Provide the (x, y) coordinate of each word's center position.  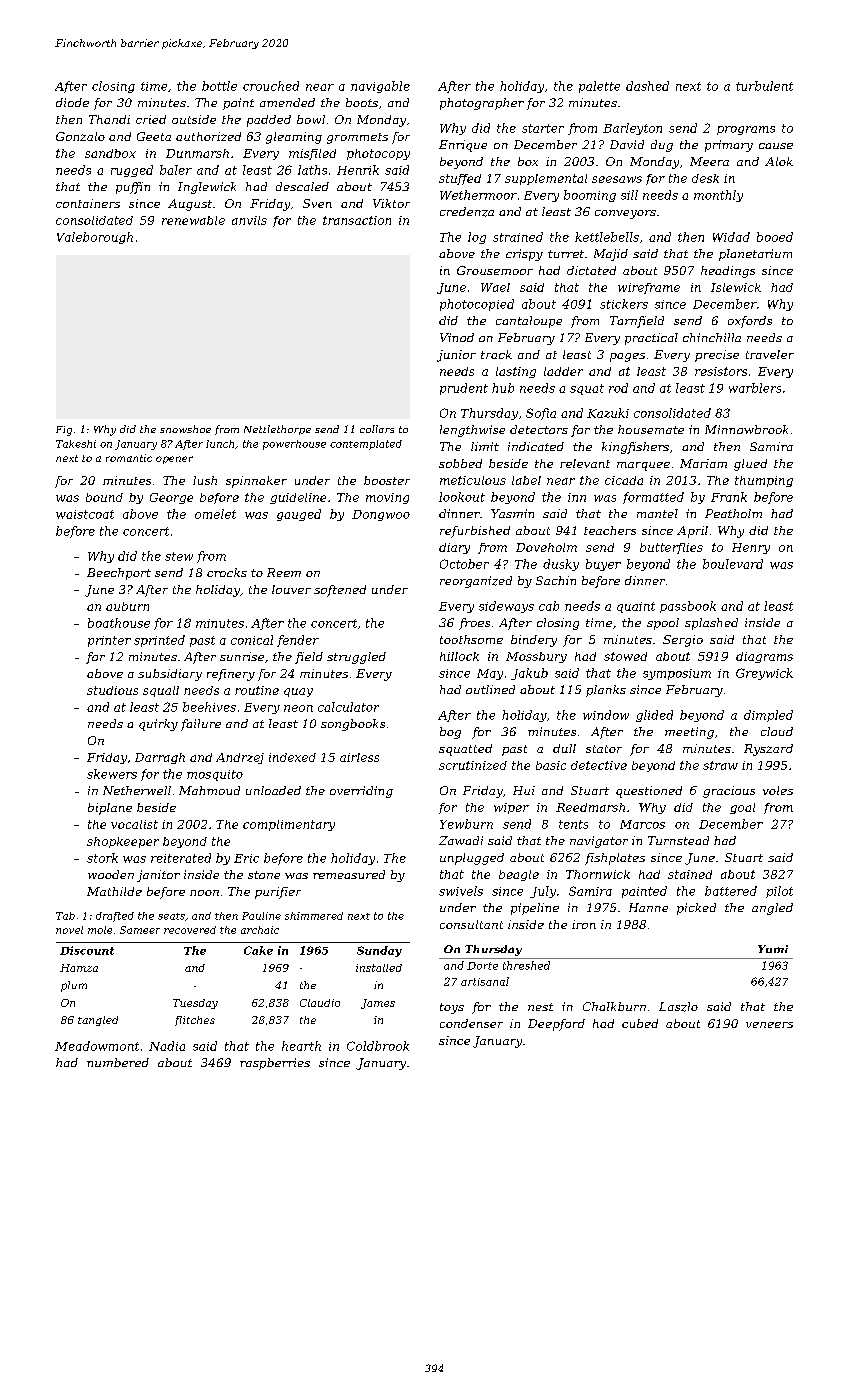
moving (387, 498)
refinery (231, 675)
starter (543, 128)
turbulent (764, 86)
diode (72, 102)
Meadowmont (97, 1046)
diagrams (764, 657)
